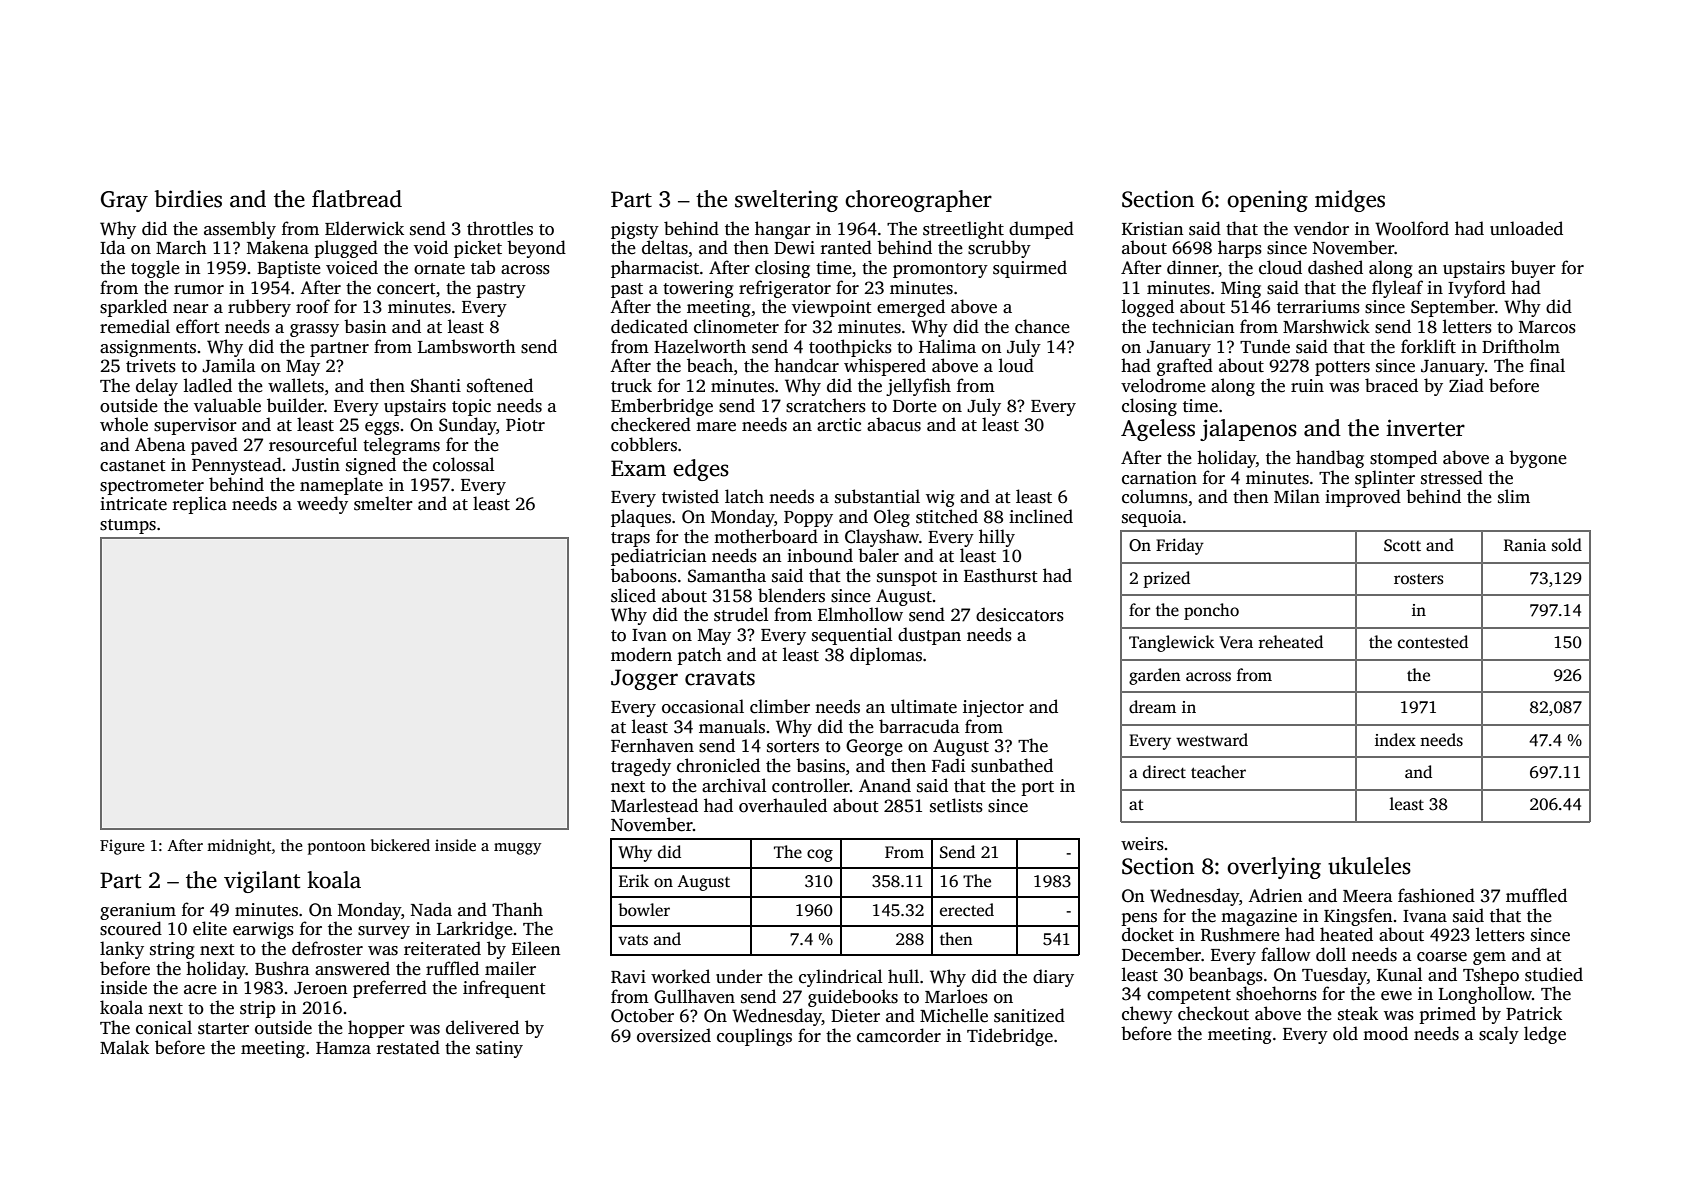 The height and width of the screenshot is (1195, 1690). I want to click on tragedy, so click(641, 767).
